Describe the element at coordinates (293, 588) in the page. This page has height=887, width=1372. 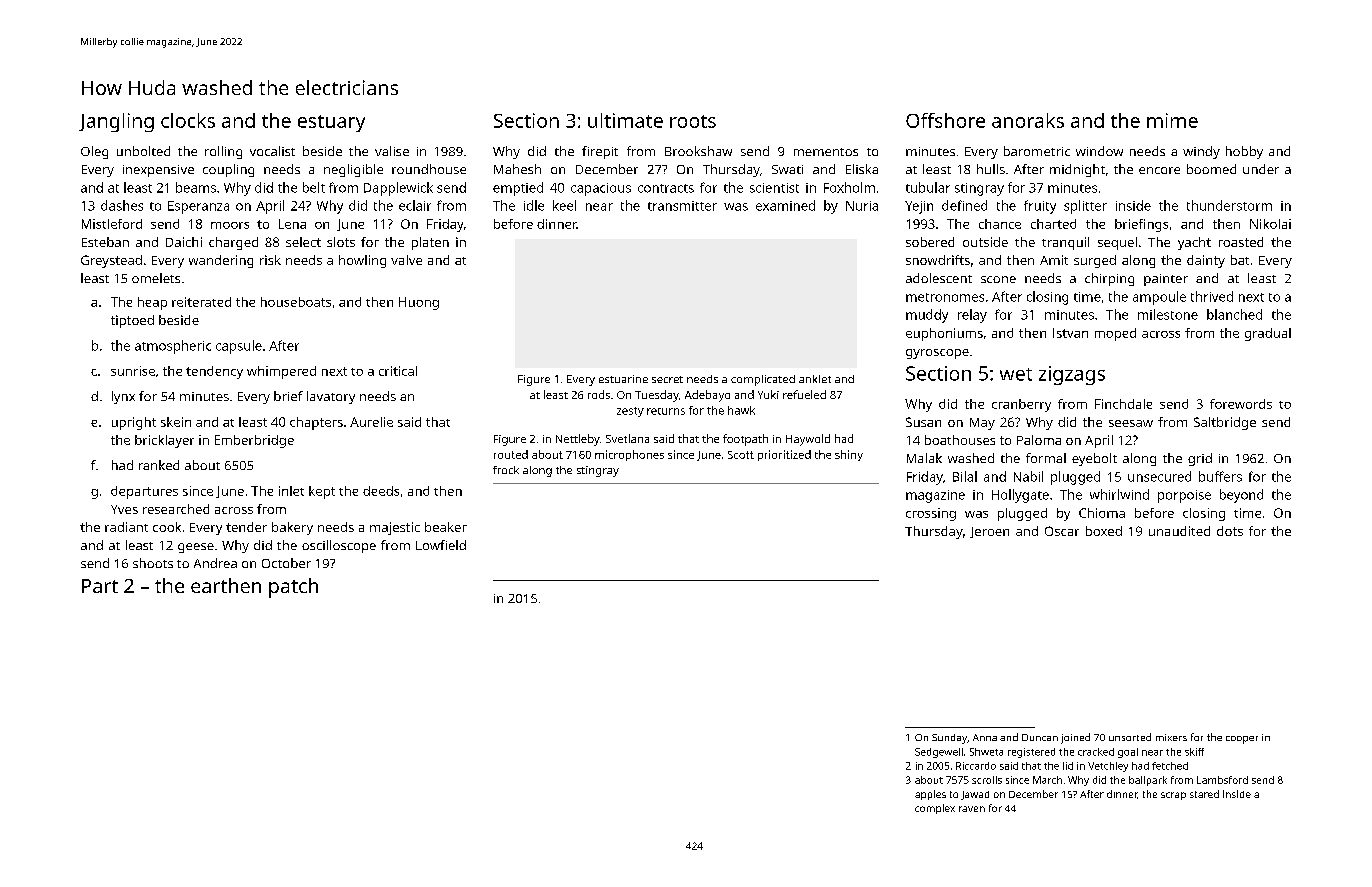
I see `patch` at that location.
